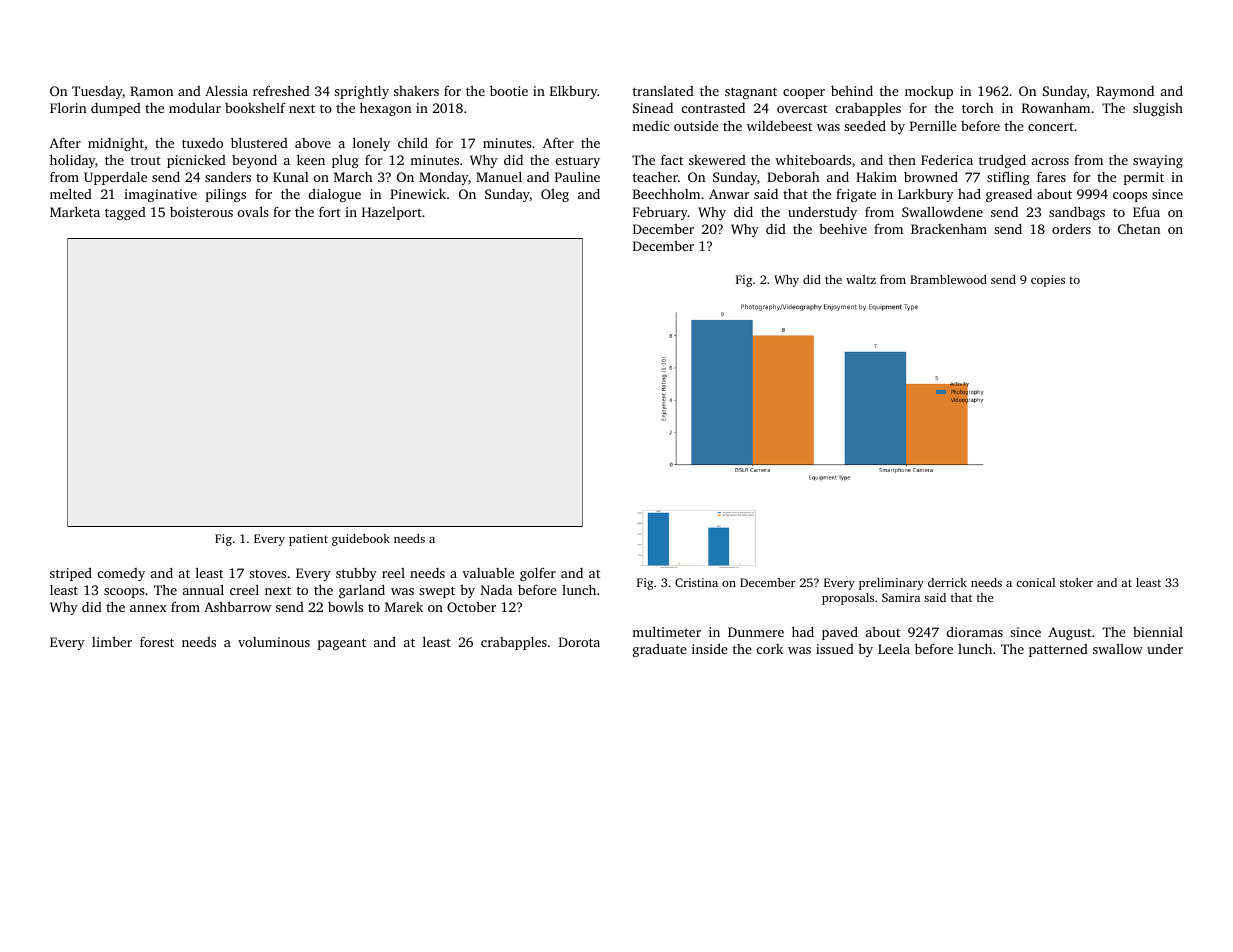  Describe the element at coordinates (1048, 281) in the image. I see `copies` at that location.
